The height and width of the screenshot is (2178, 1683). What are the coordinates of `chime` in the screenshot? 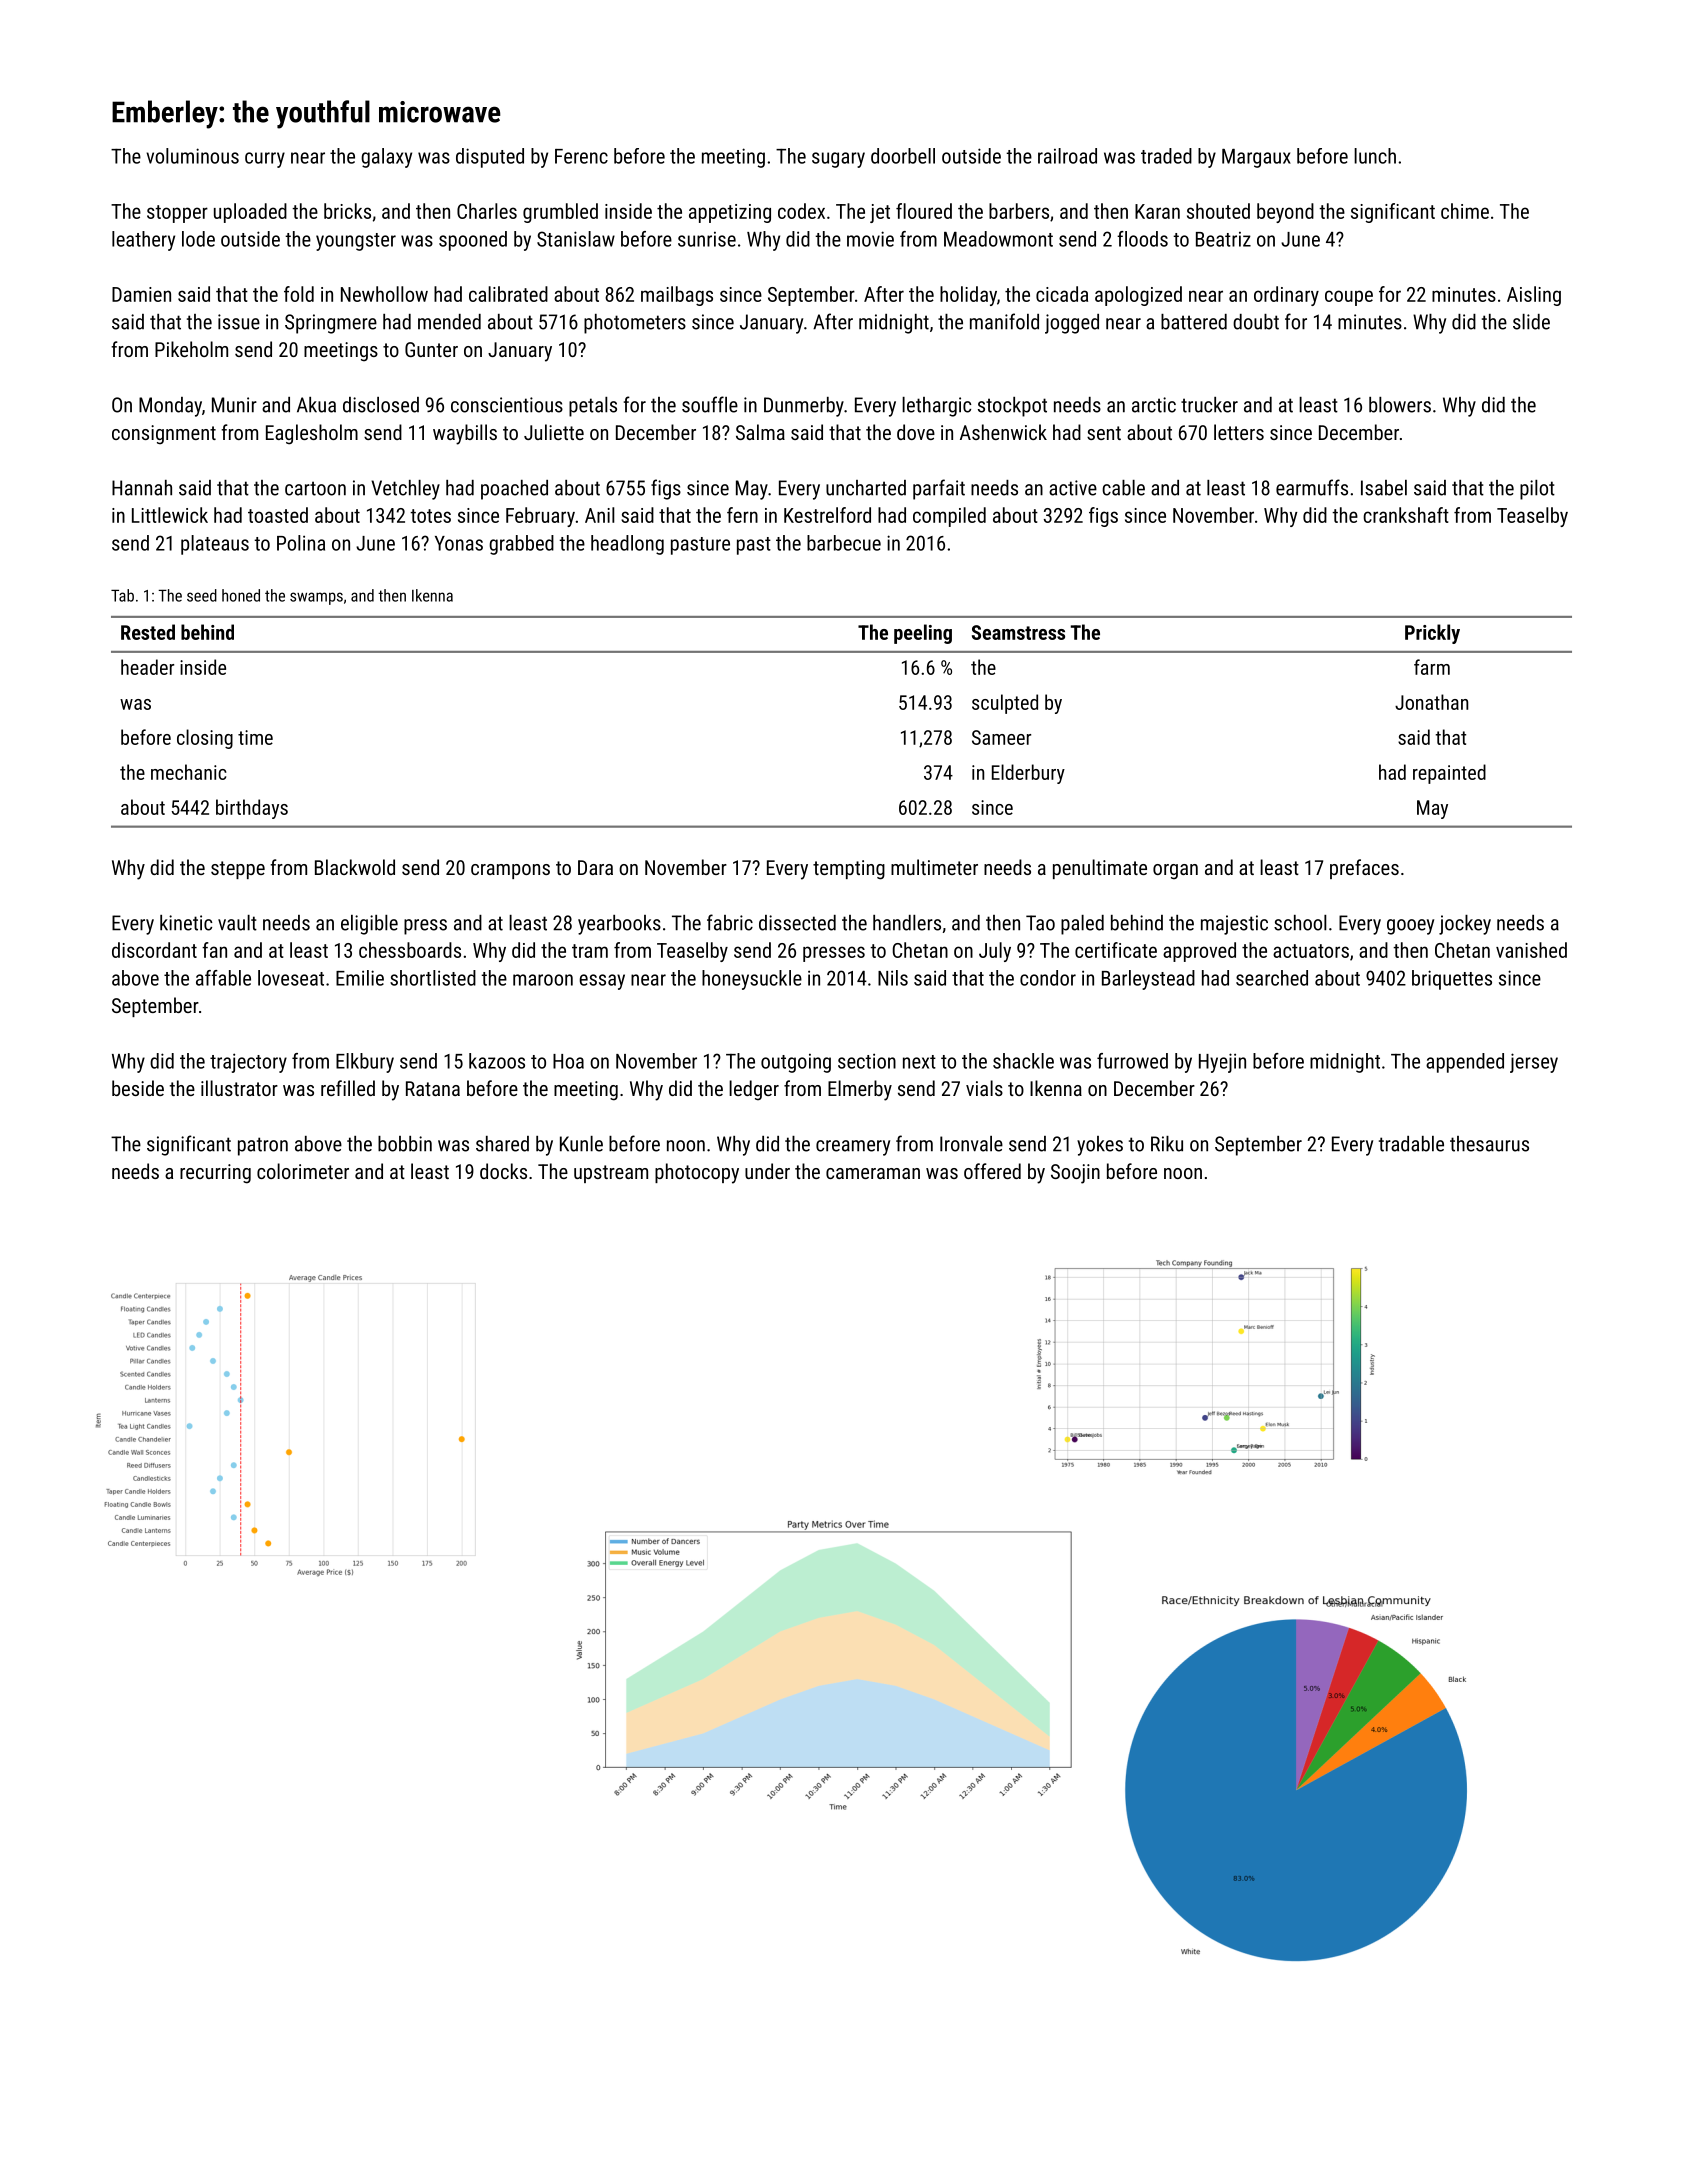 It's located at (1465, 211).
